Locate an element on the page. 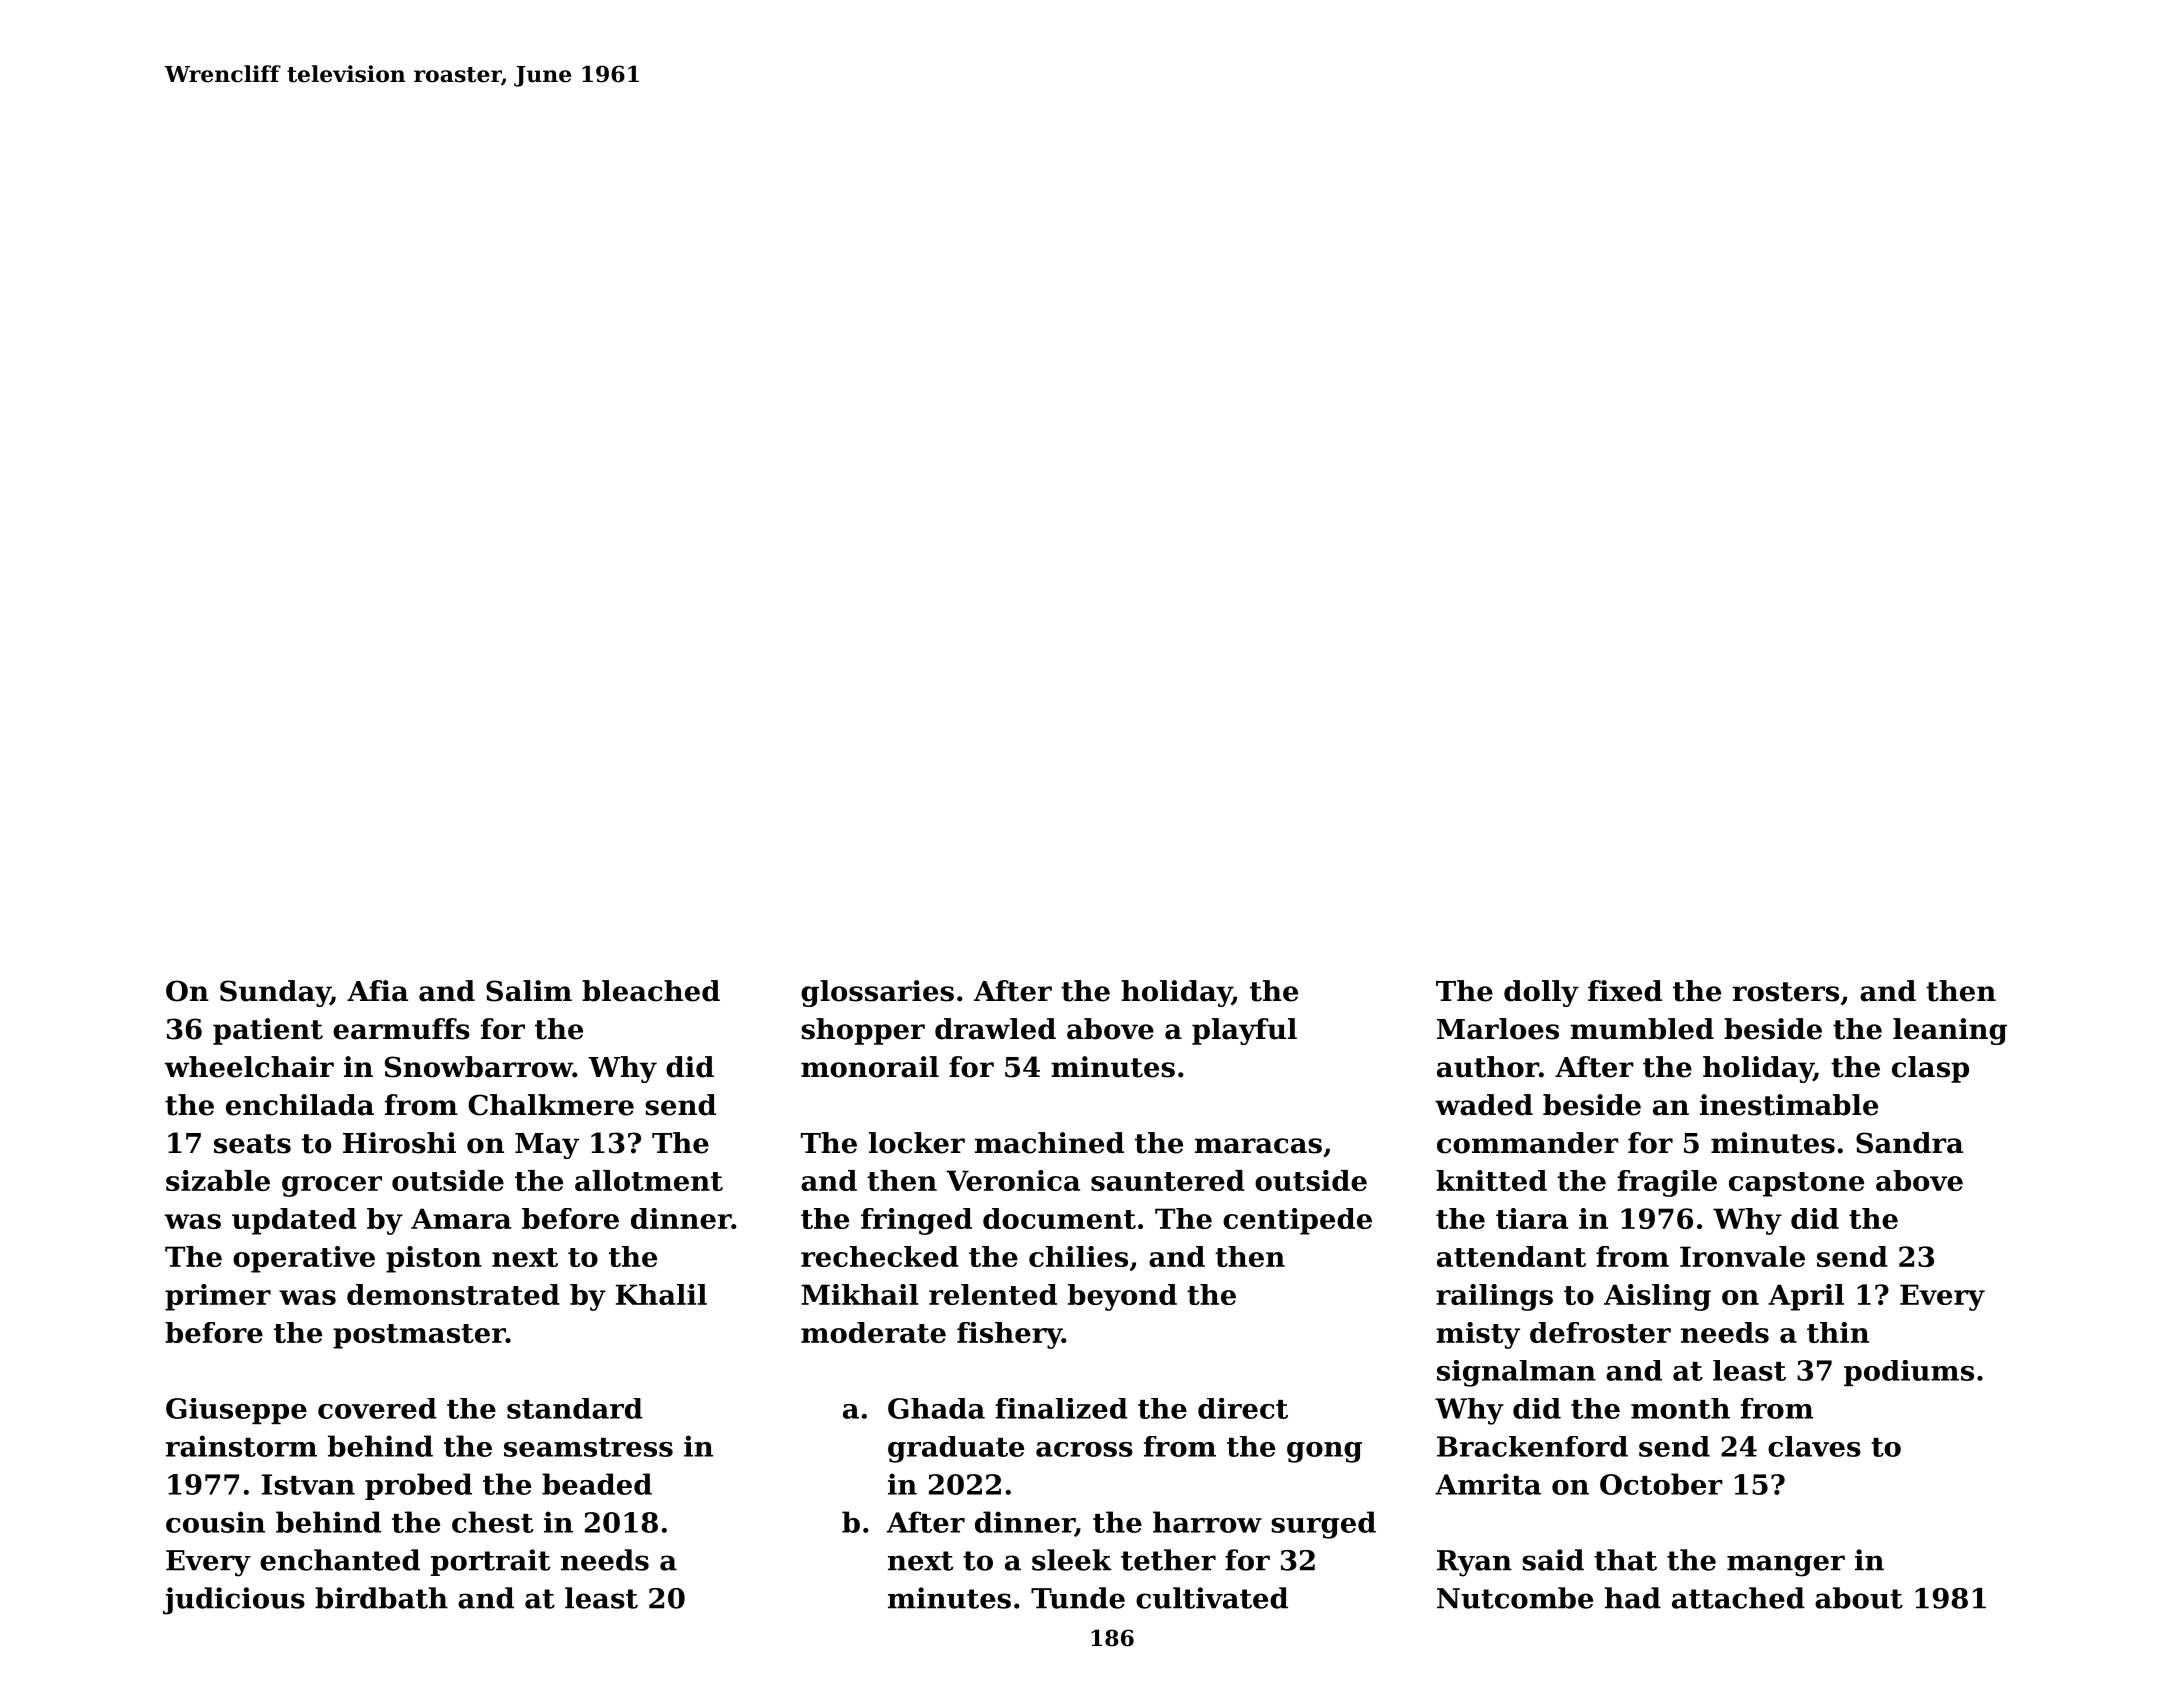  Brackenford is located at coordinates (1532, 1446).
